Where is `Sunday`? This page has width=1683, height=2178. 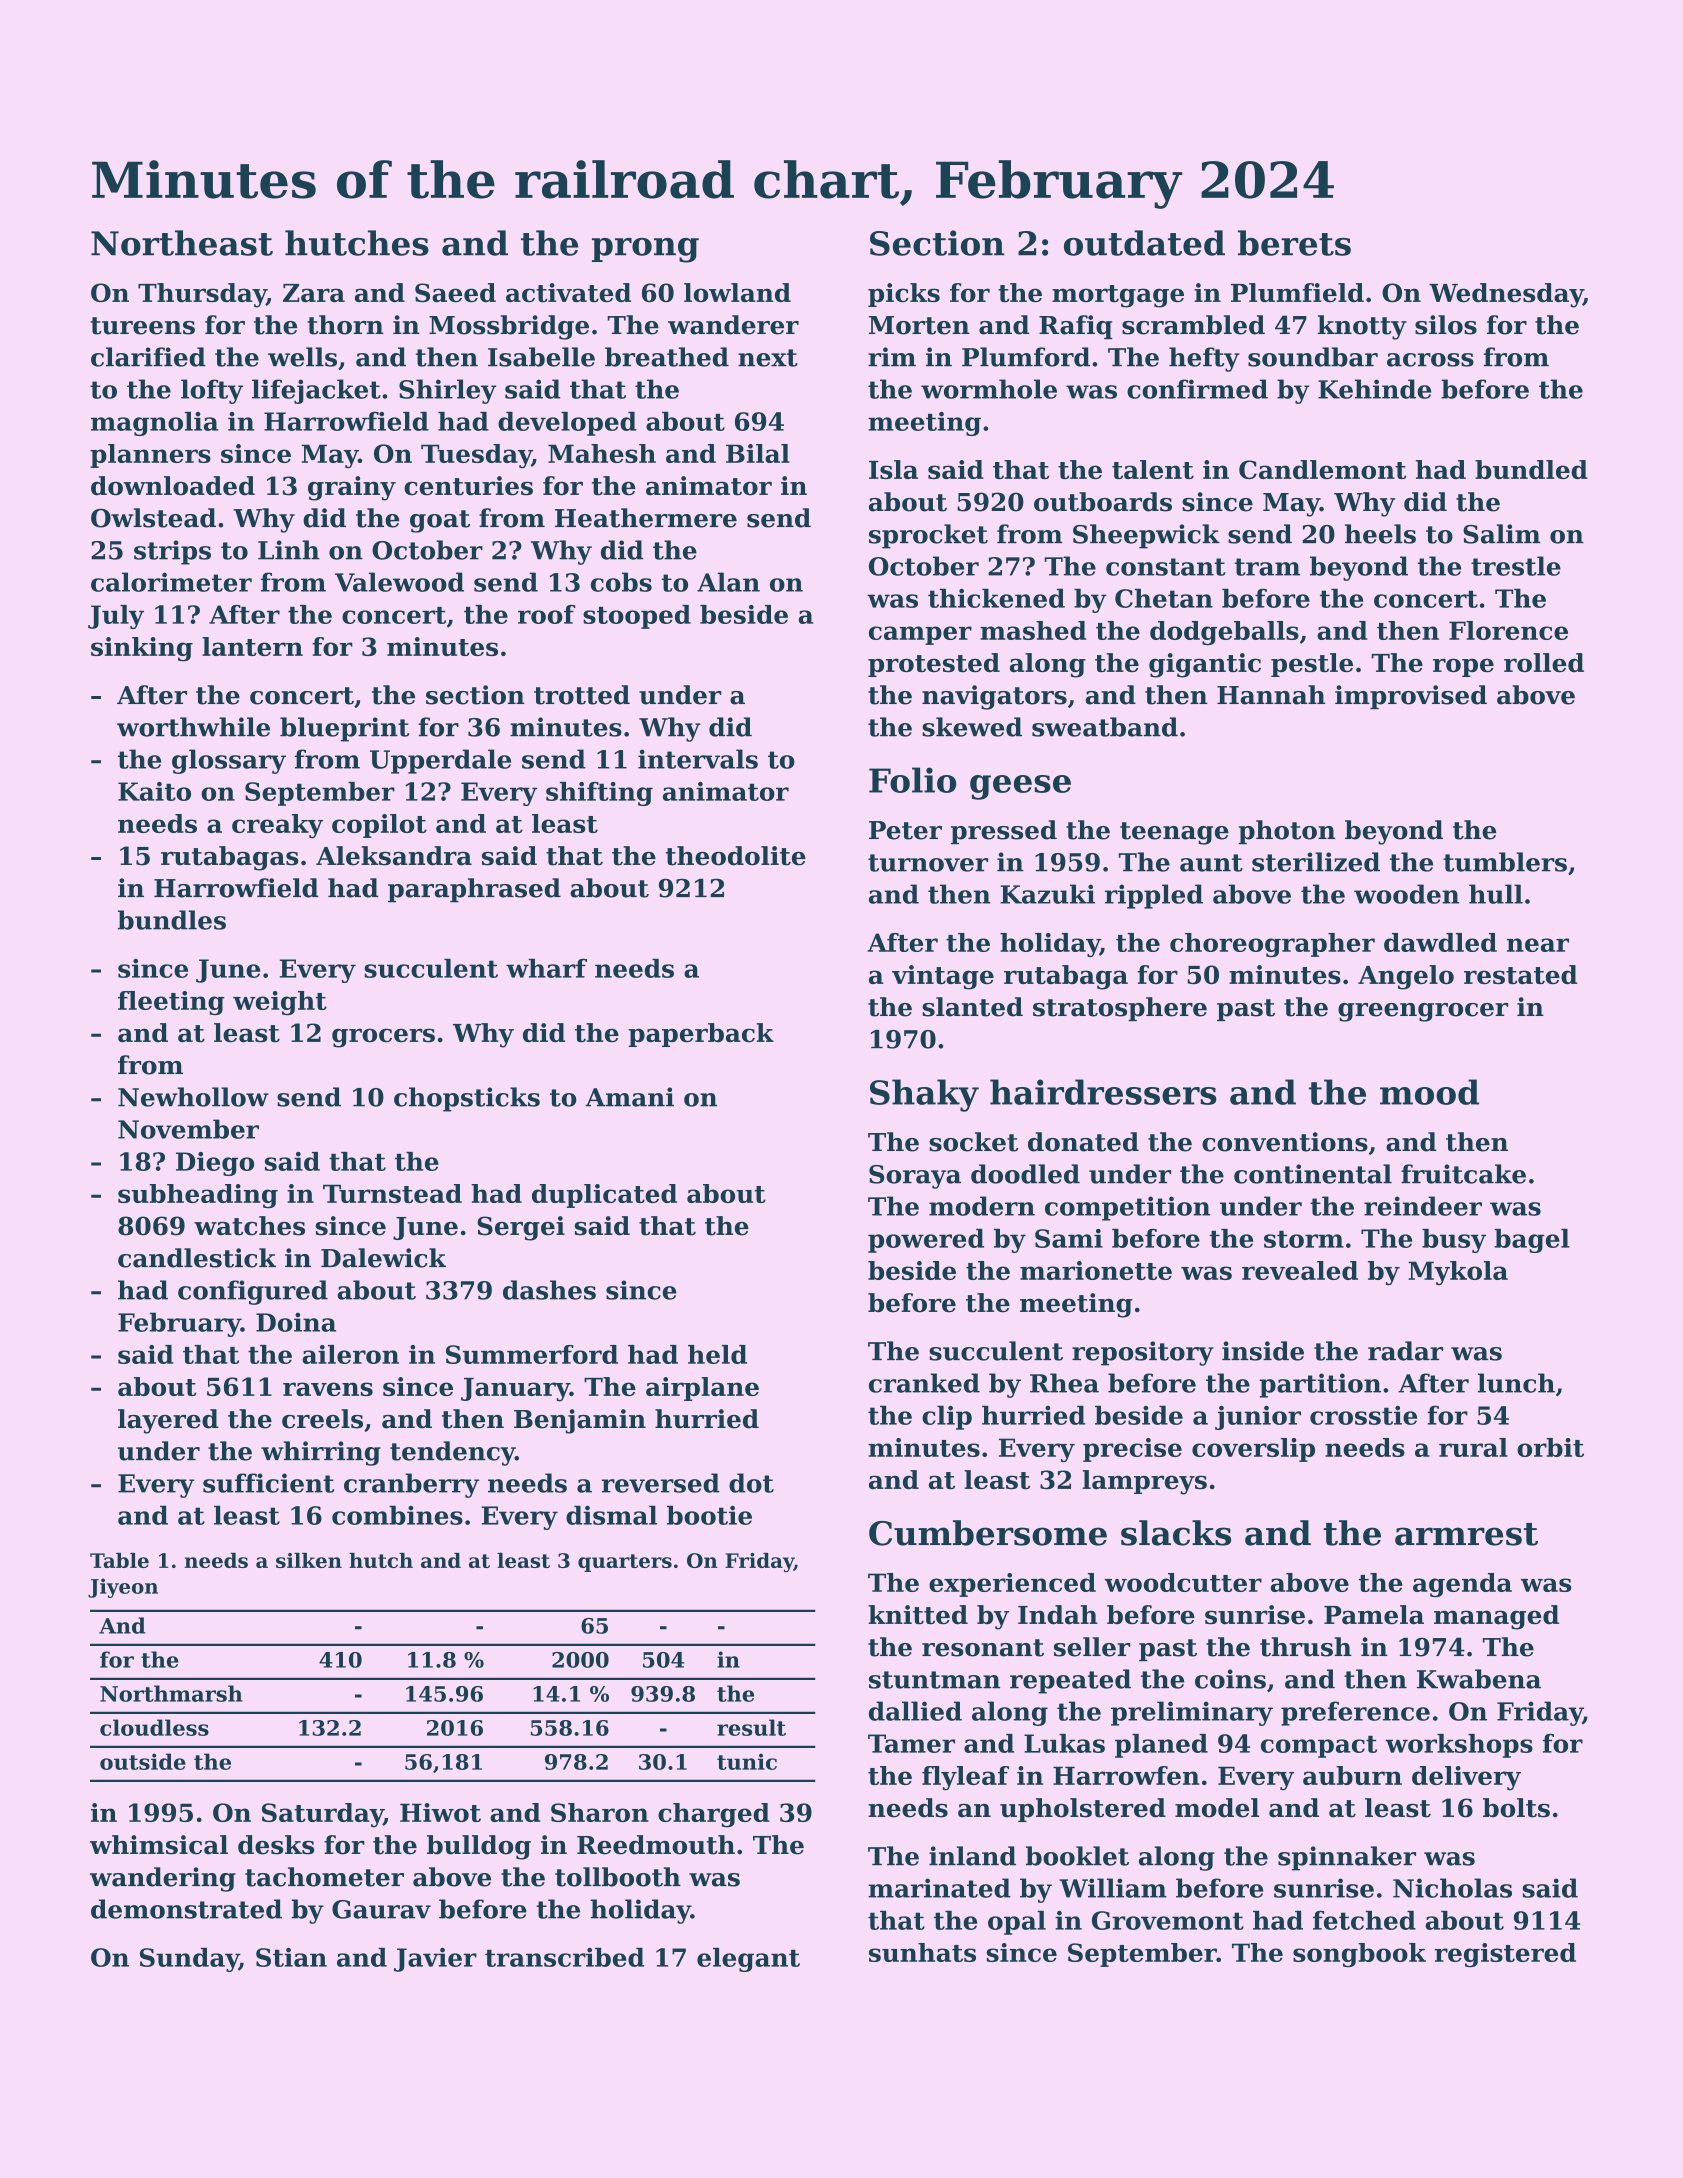 Sunday is located at coordinates (189, 1960).
